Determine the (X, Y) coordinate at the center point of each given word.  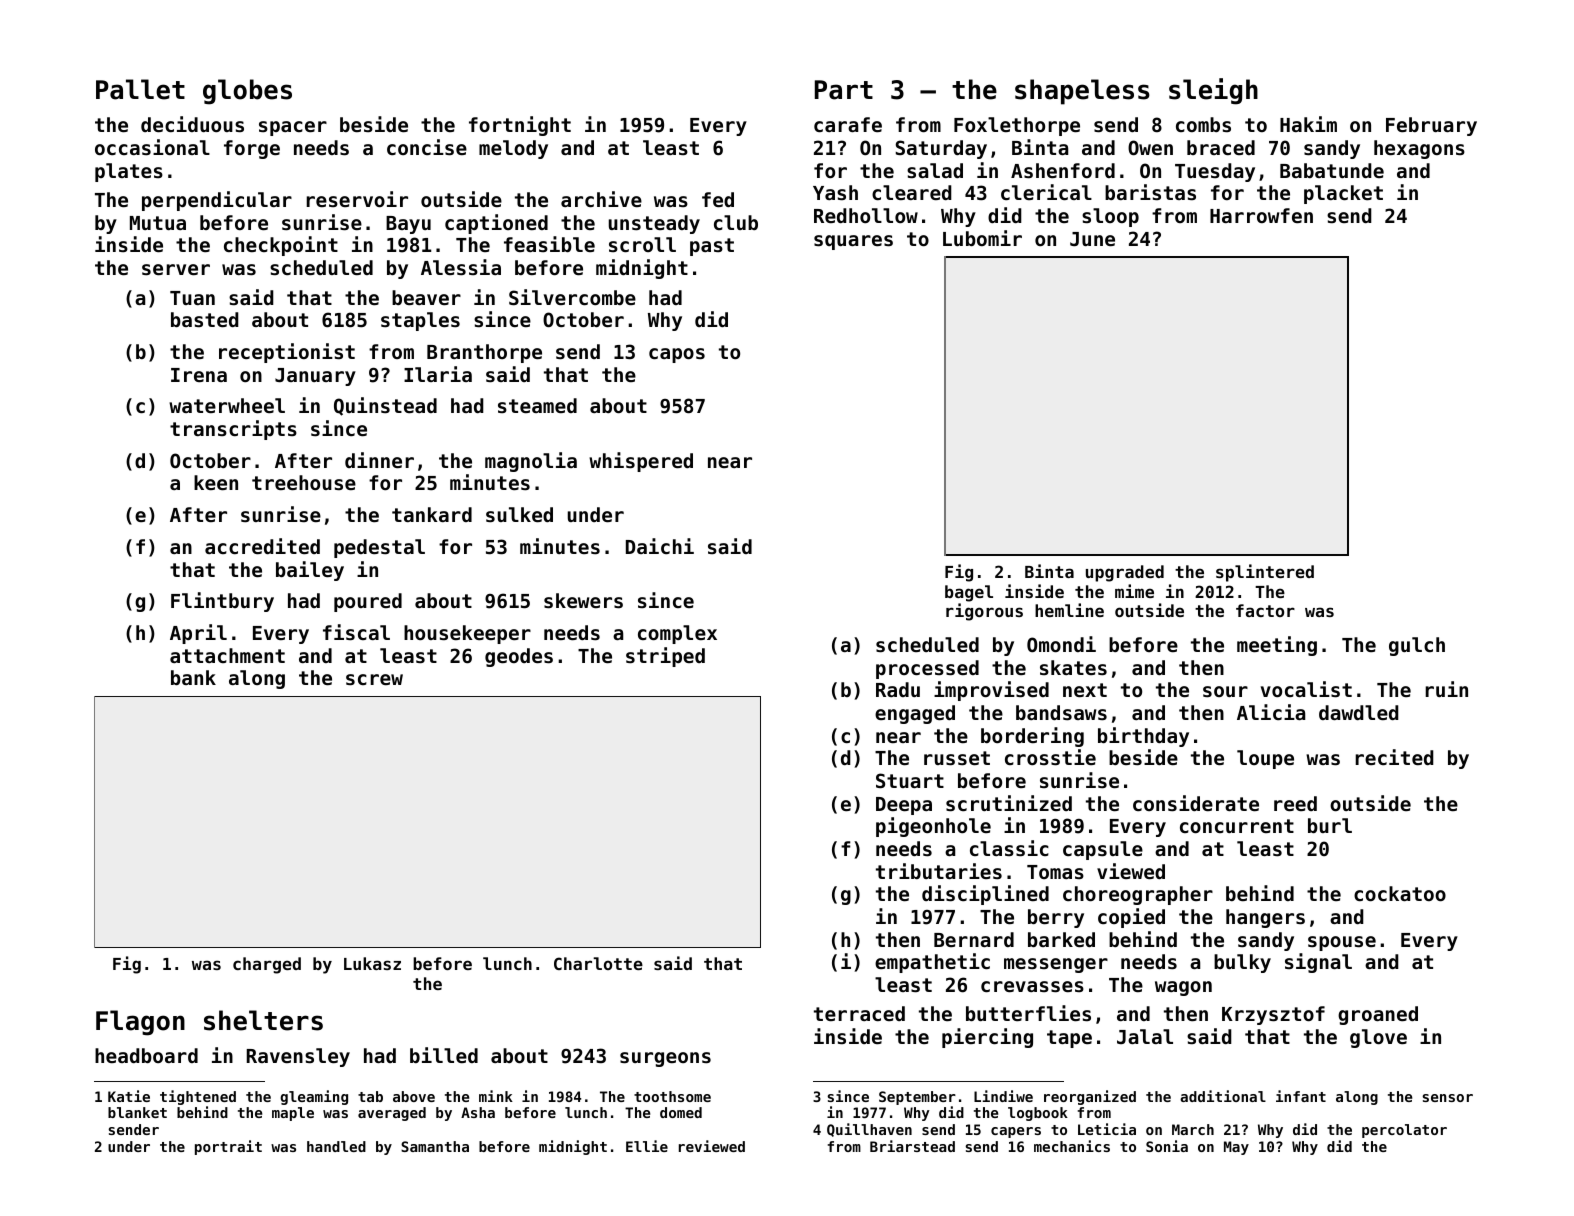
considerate (1196, 803)
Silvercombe (572, 297)
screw (374, 680)
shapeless (1082, 92)
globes (247, 92)
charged (267, 965)
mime (1134, 591)
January (315, 377)
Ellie (647, 1146)
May (1236, 1148)
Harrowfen (1261, 215)
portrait (228, 1147)
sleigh (1213, 91)
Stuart (910, 780)
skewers (583, 601)
